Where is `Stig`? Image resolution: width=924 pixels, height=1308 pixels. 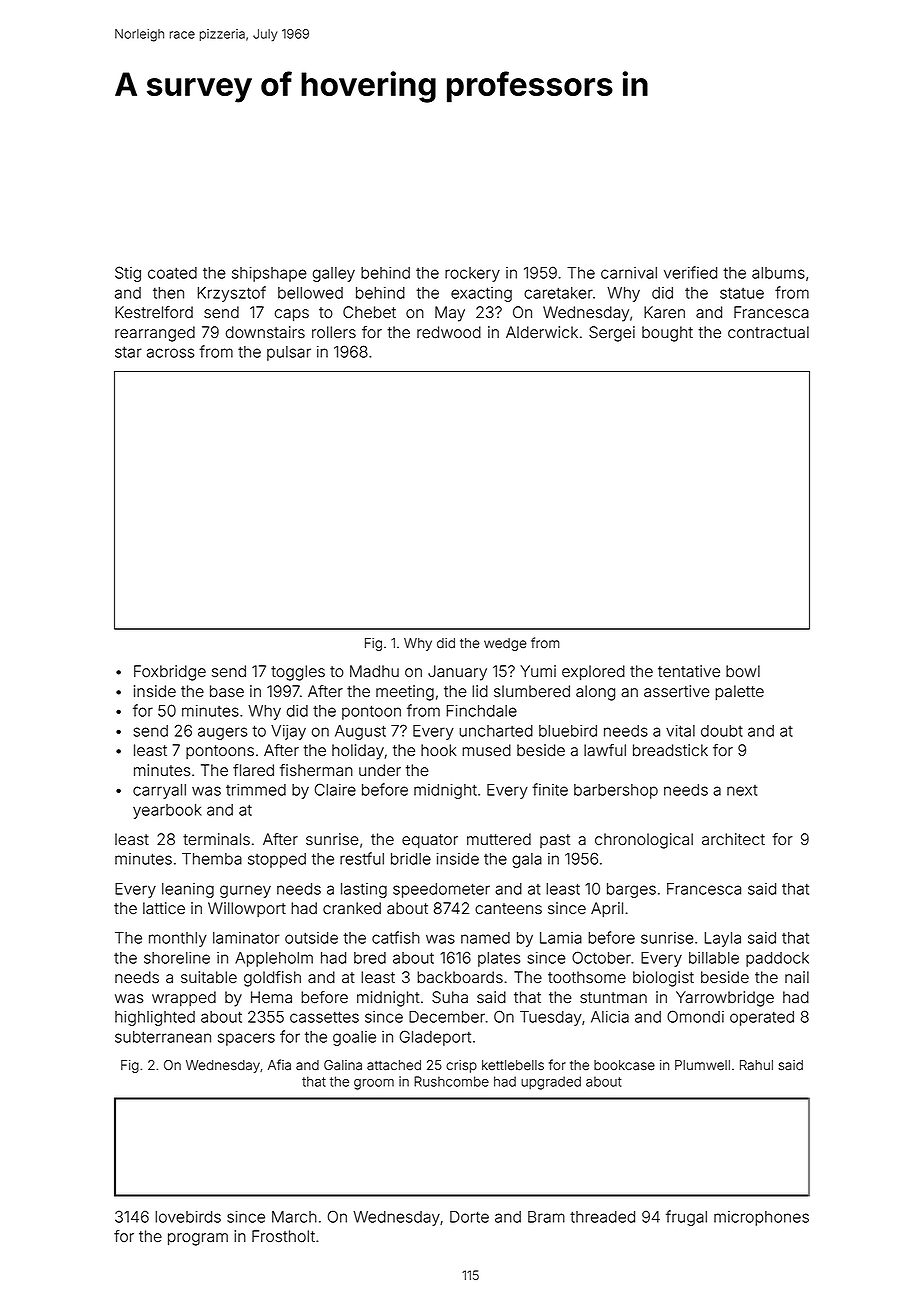
Stig is located at coordinates (128, 274).
